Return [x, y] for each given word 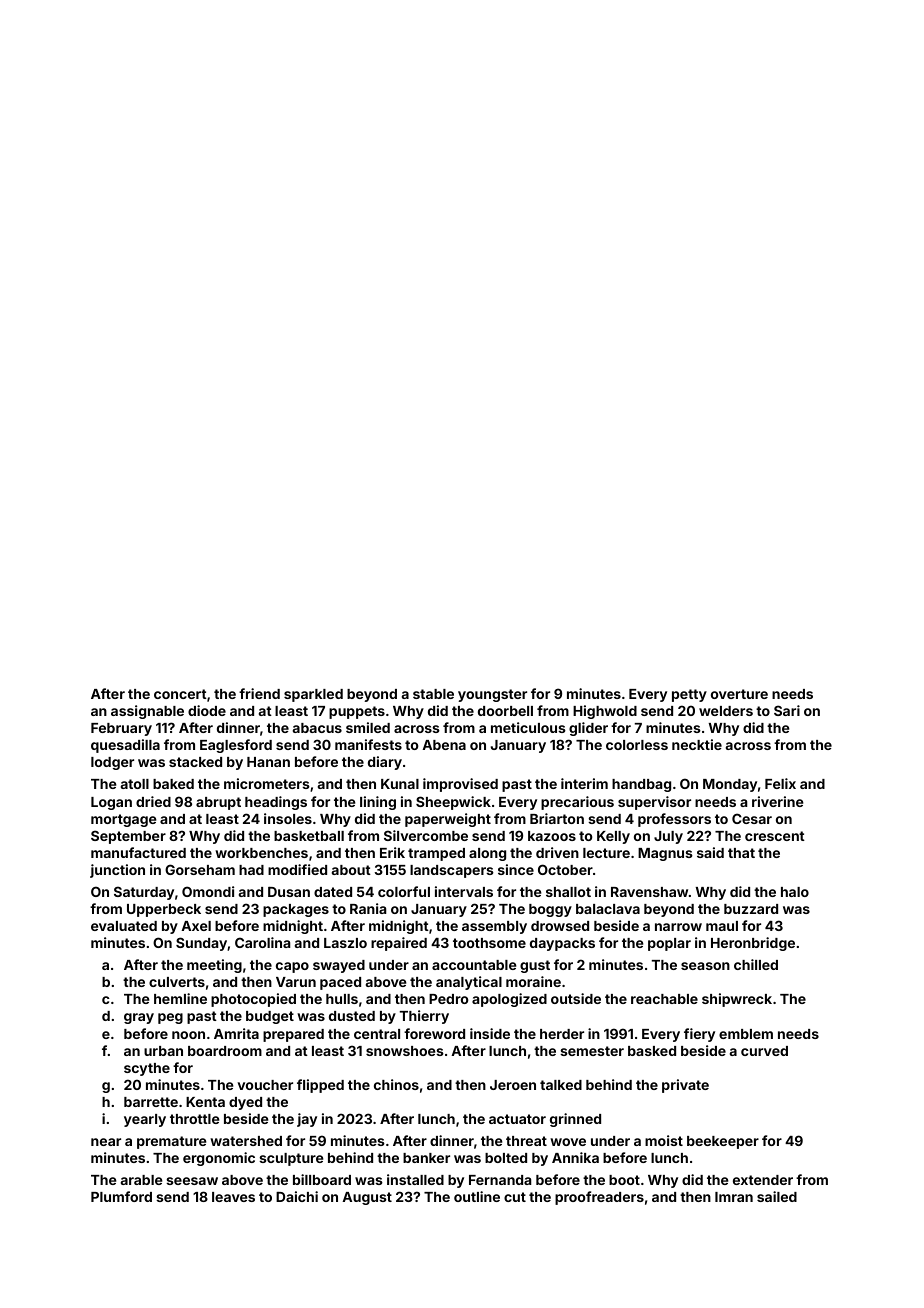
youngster [492, 695]
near [106, 1142]
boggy [550, 910]
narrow [678, 927]
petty [689, 695]
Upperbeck [164, 910]
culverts [177, 982]
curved [764, 1051]
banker [426, 1158]
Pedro [448, 999]
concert [180, 694]
